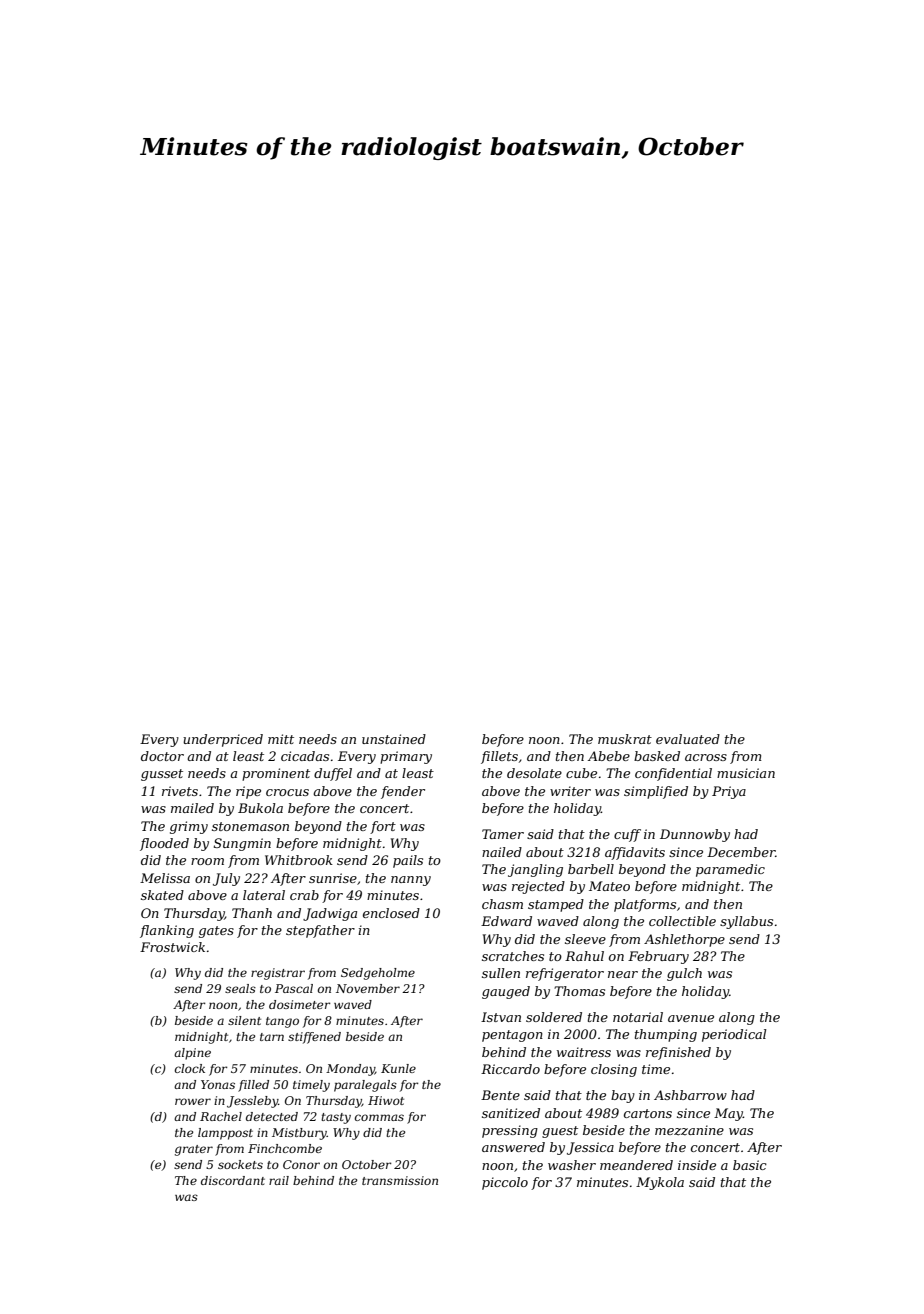  What do you see at coordinates (394, 739) in the screenshot?
I see `unstained` at bounding box center [394, 739].
